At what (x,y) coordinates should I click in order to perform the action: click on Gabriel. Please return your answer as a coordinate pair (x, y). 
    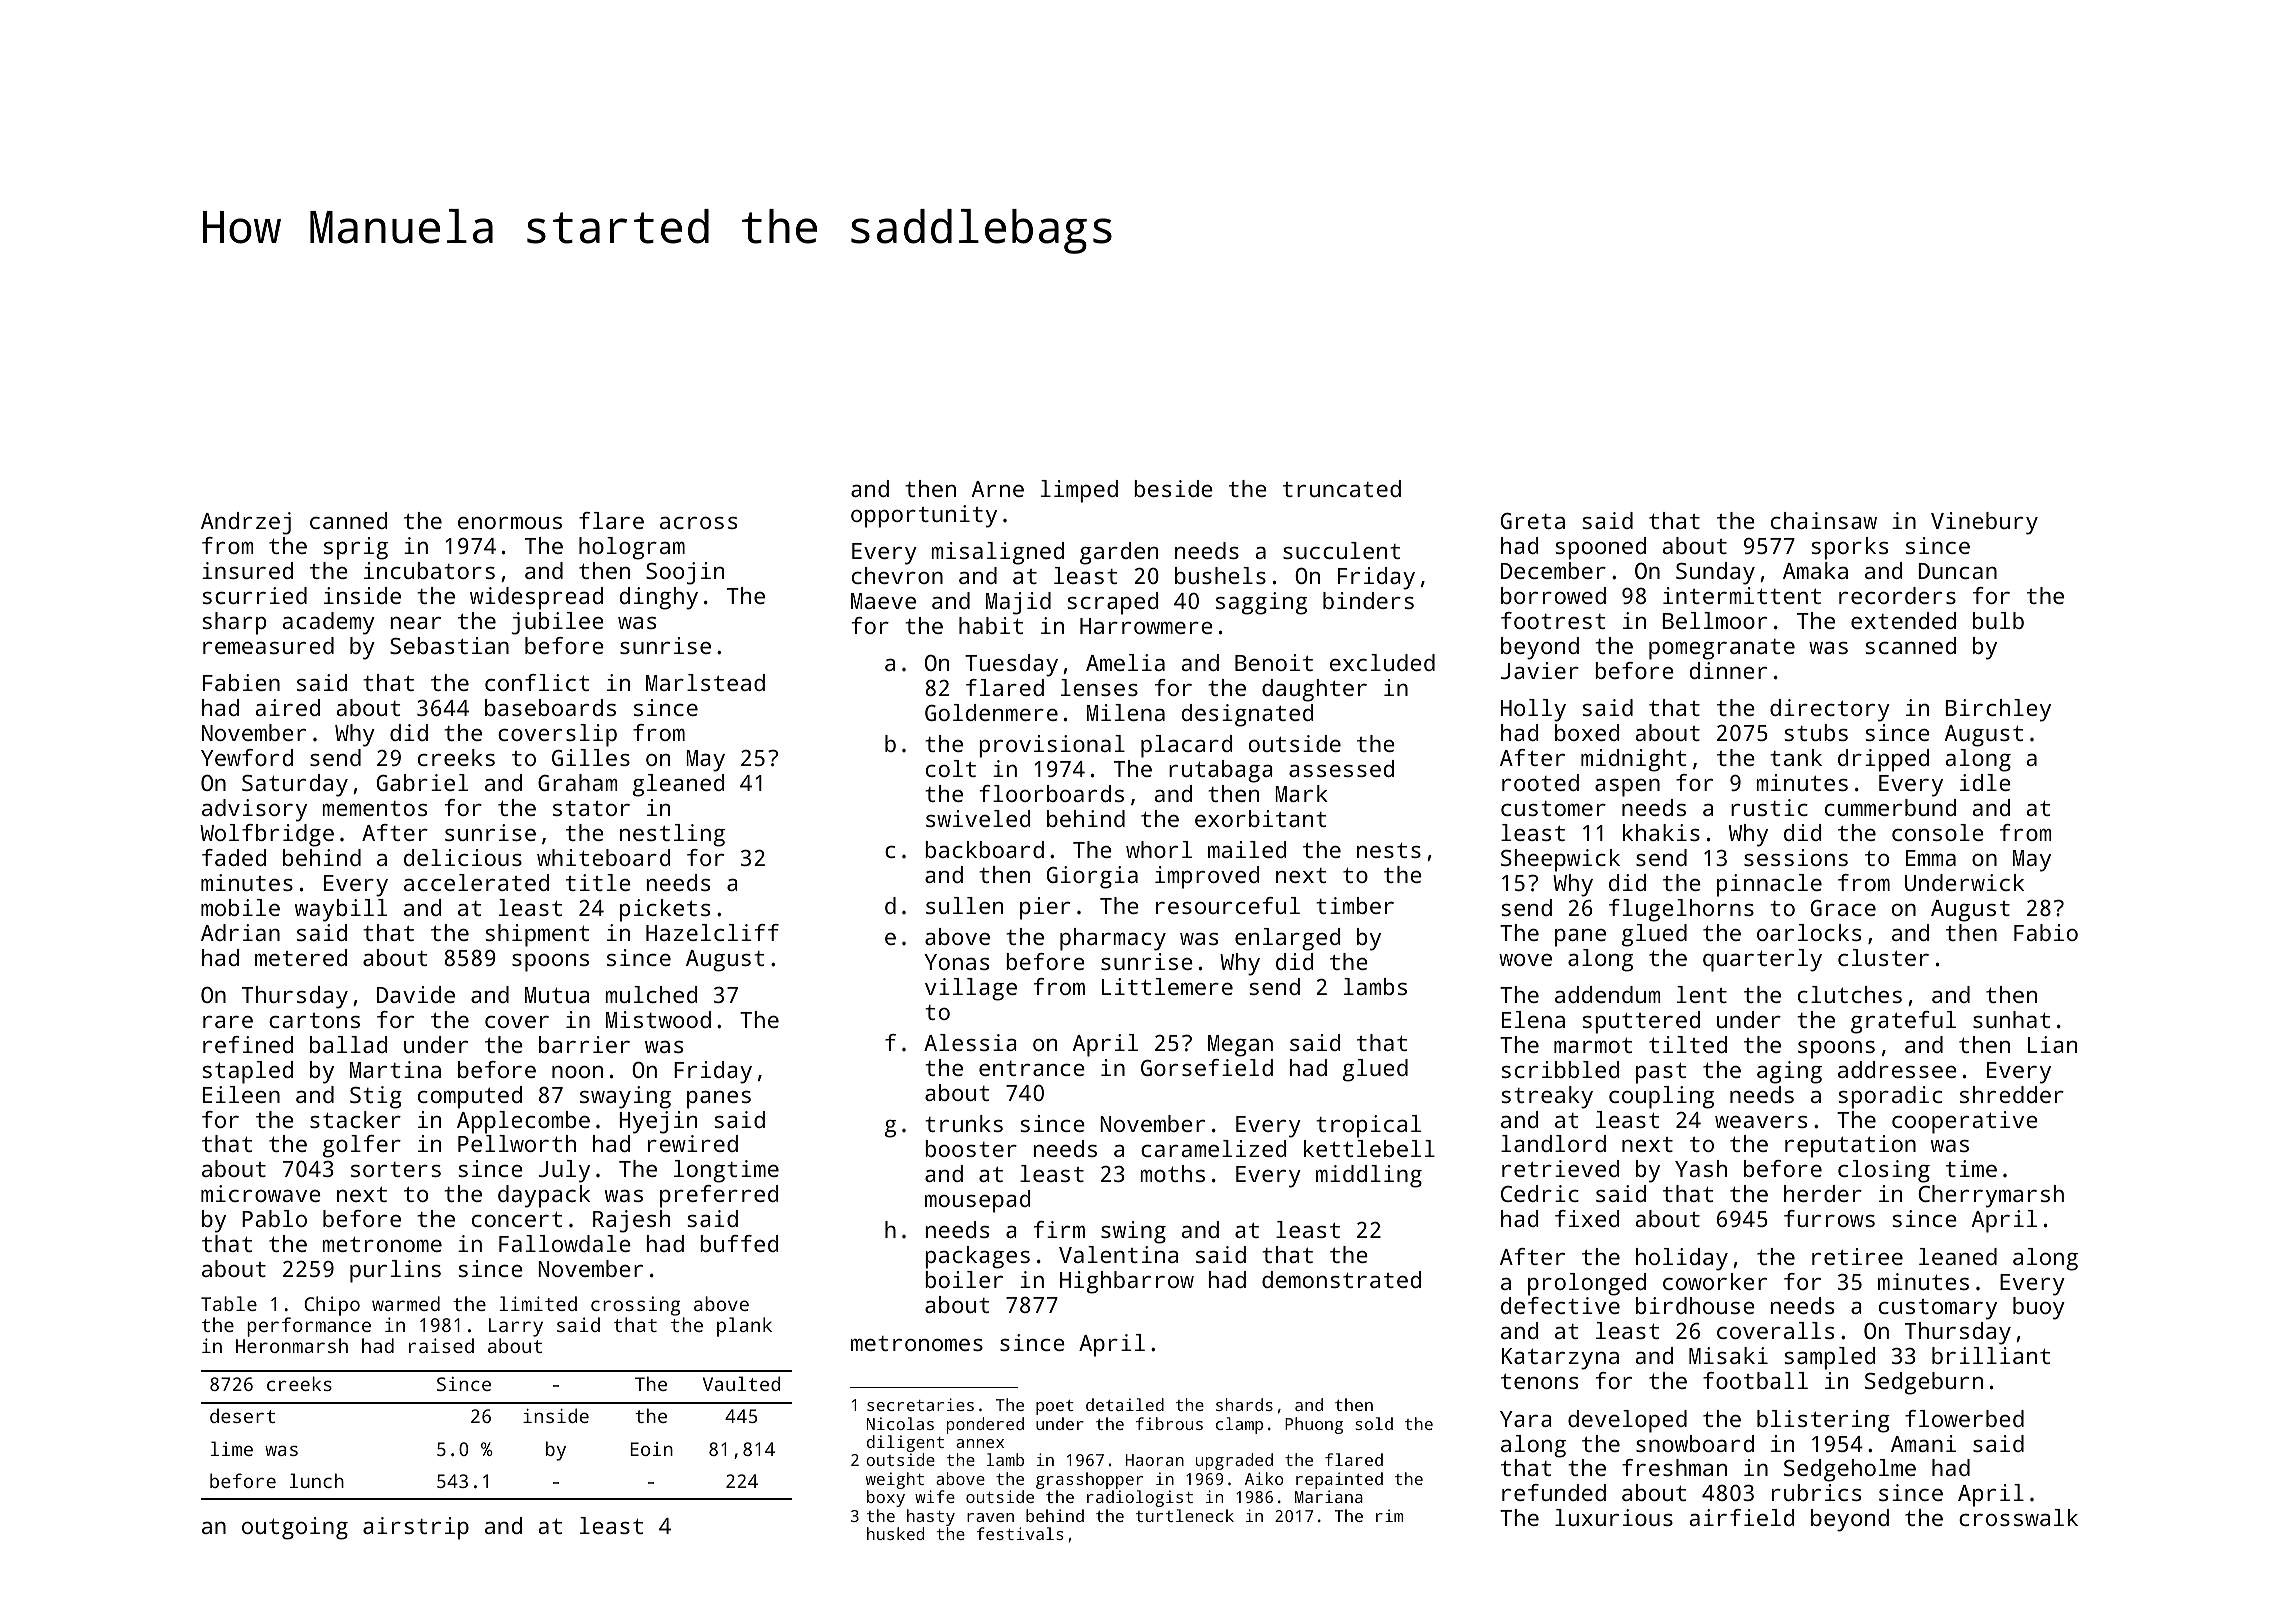
    Looking at the image, I should click on (422, 782).
